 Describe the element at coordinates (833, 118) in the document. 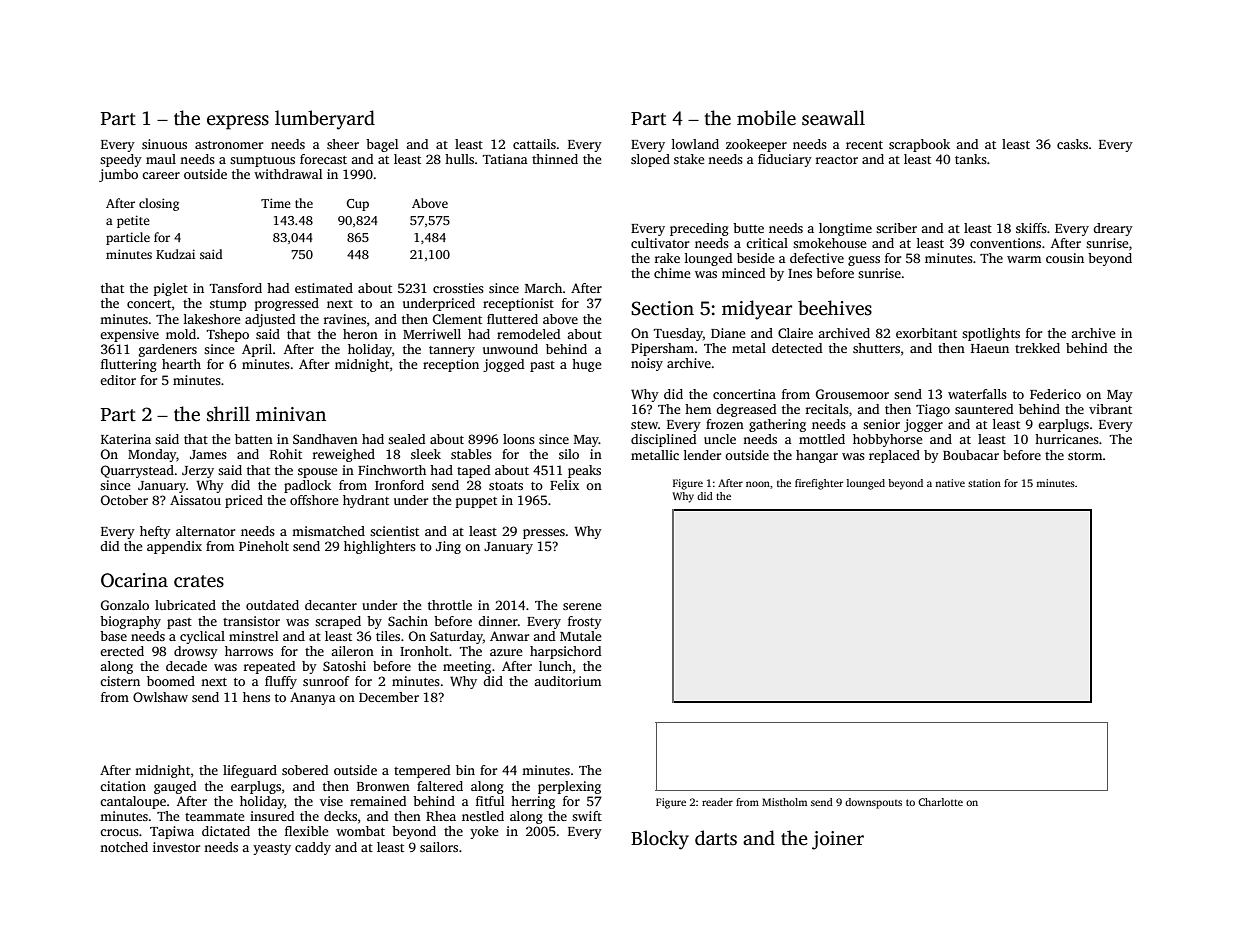

I see `seawall` at that location.
